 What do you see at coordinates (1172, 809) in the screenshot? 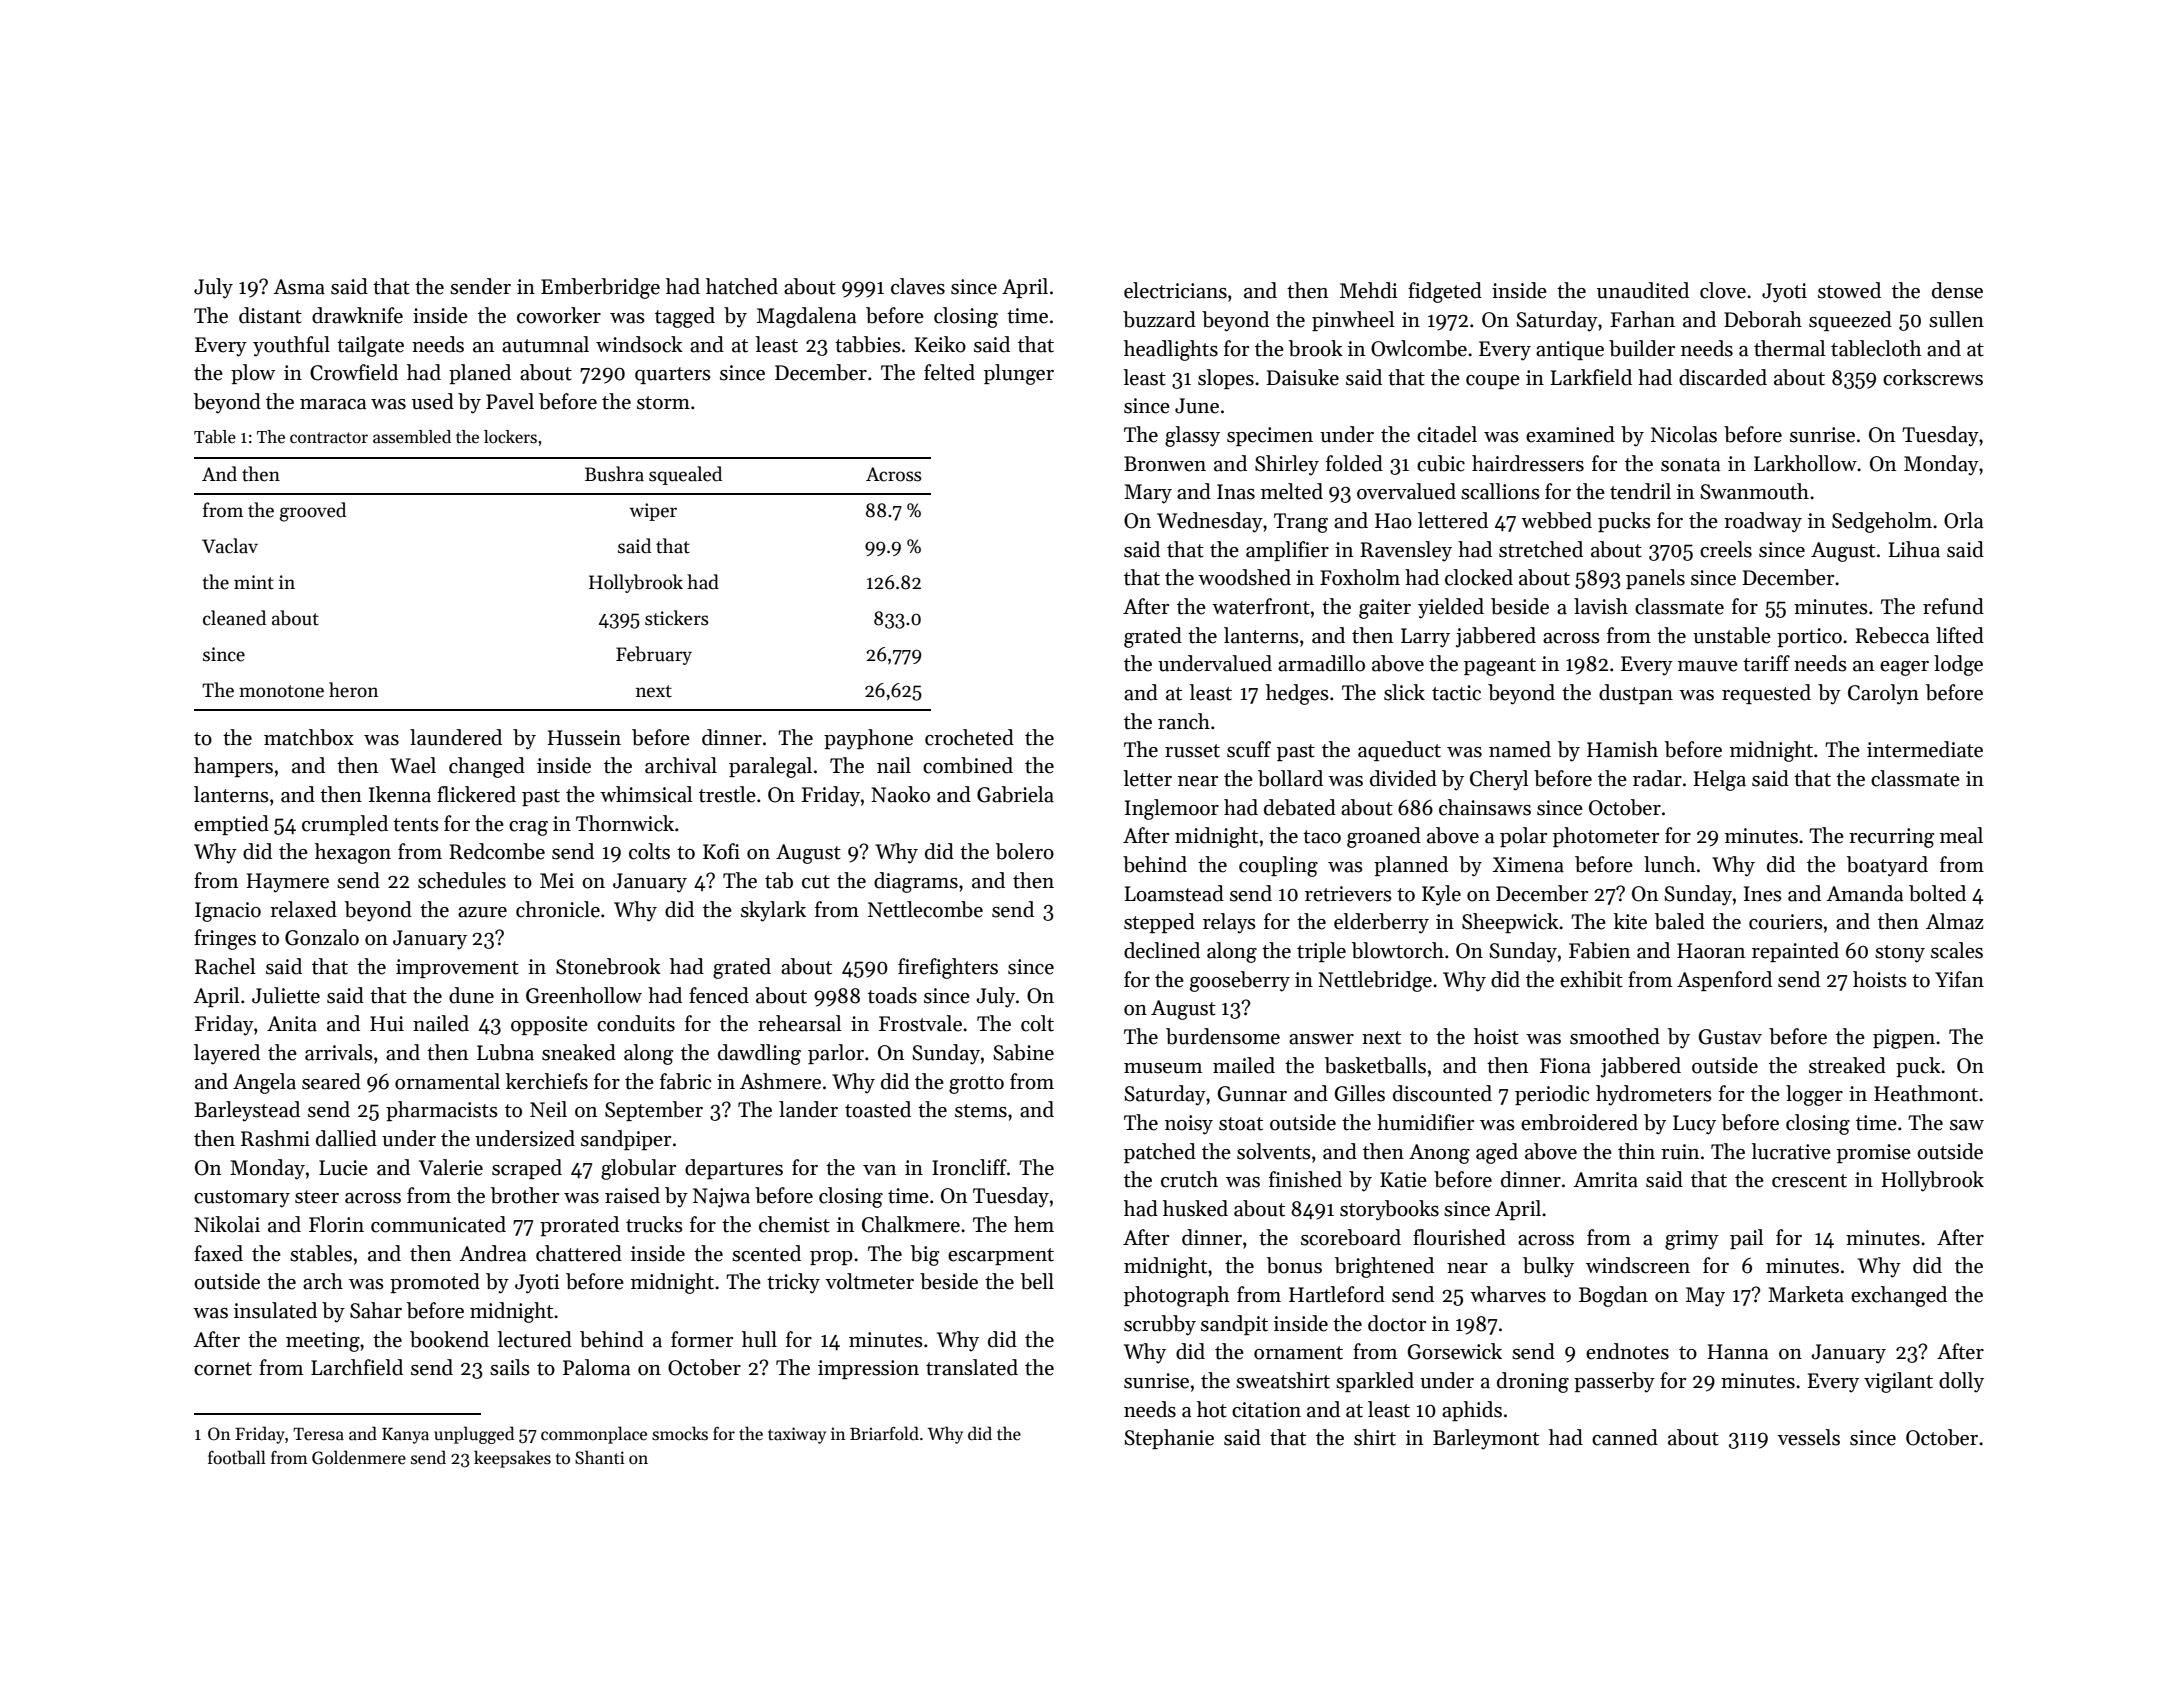
I see `Inglemoor` at bounding box center [1172, 809].
